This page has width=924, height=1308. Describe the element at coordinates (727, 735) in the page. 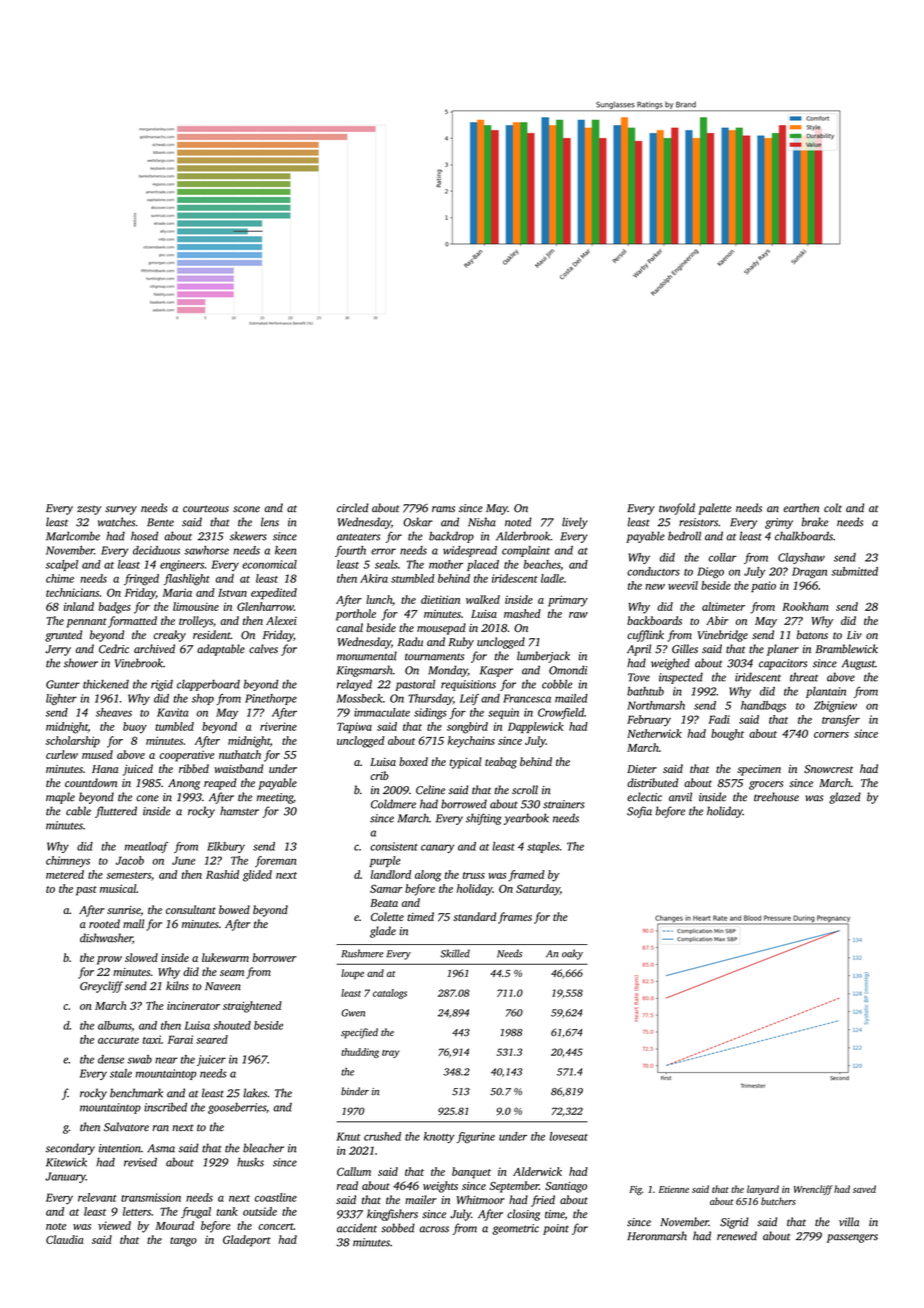

I see `bought` at that location.
